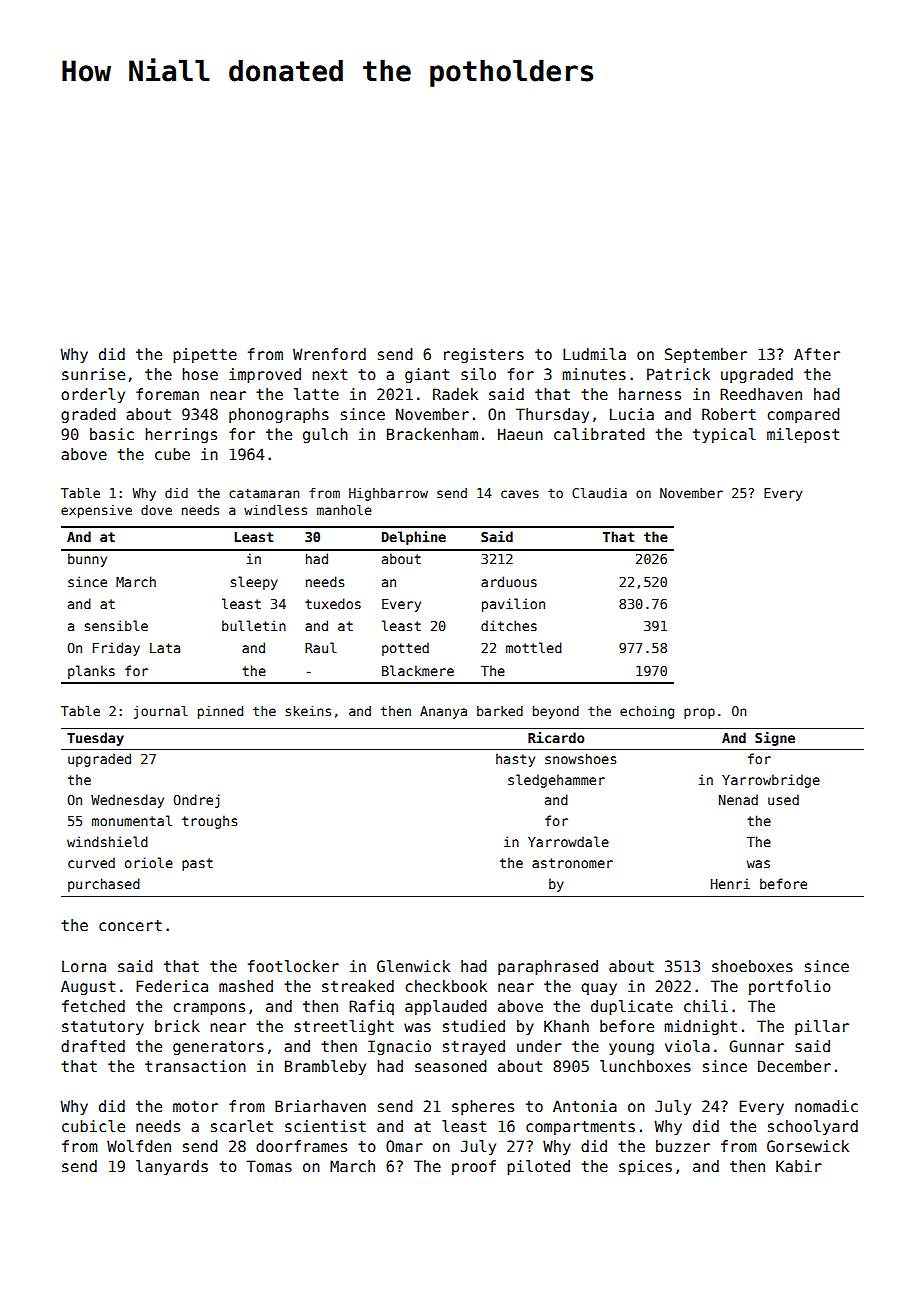  Describe the element at coordinates (594, 354) in the document. I see `Ludmila` at that location.
